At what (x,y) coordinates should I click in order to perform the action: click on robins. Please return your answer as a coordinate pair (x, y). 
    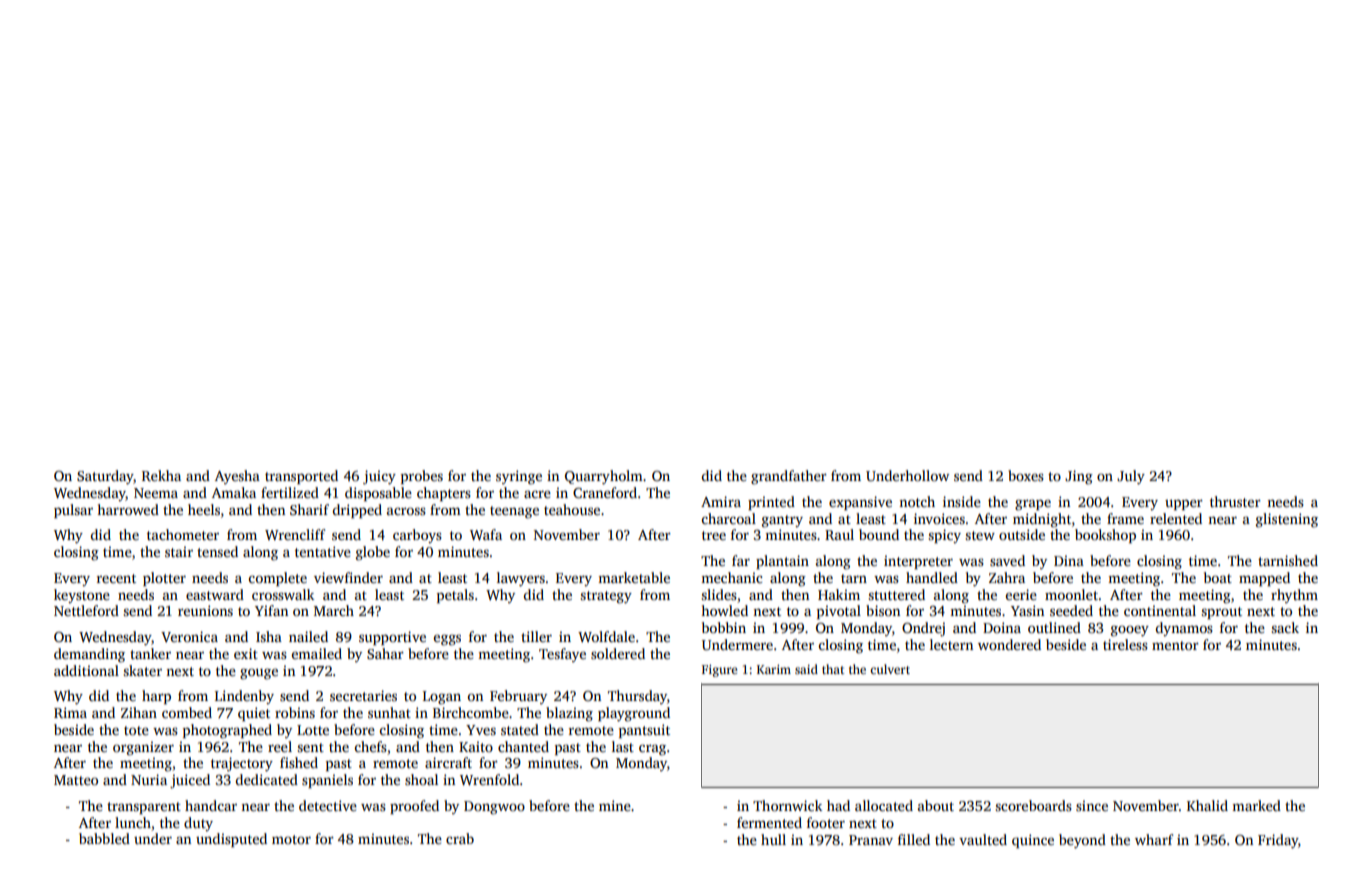
    Looking at the image, I should click on (295, 712).
